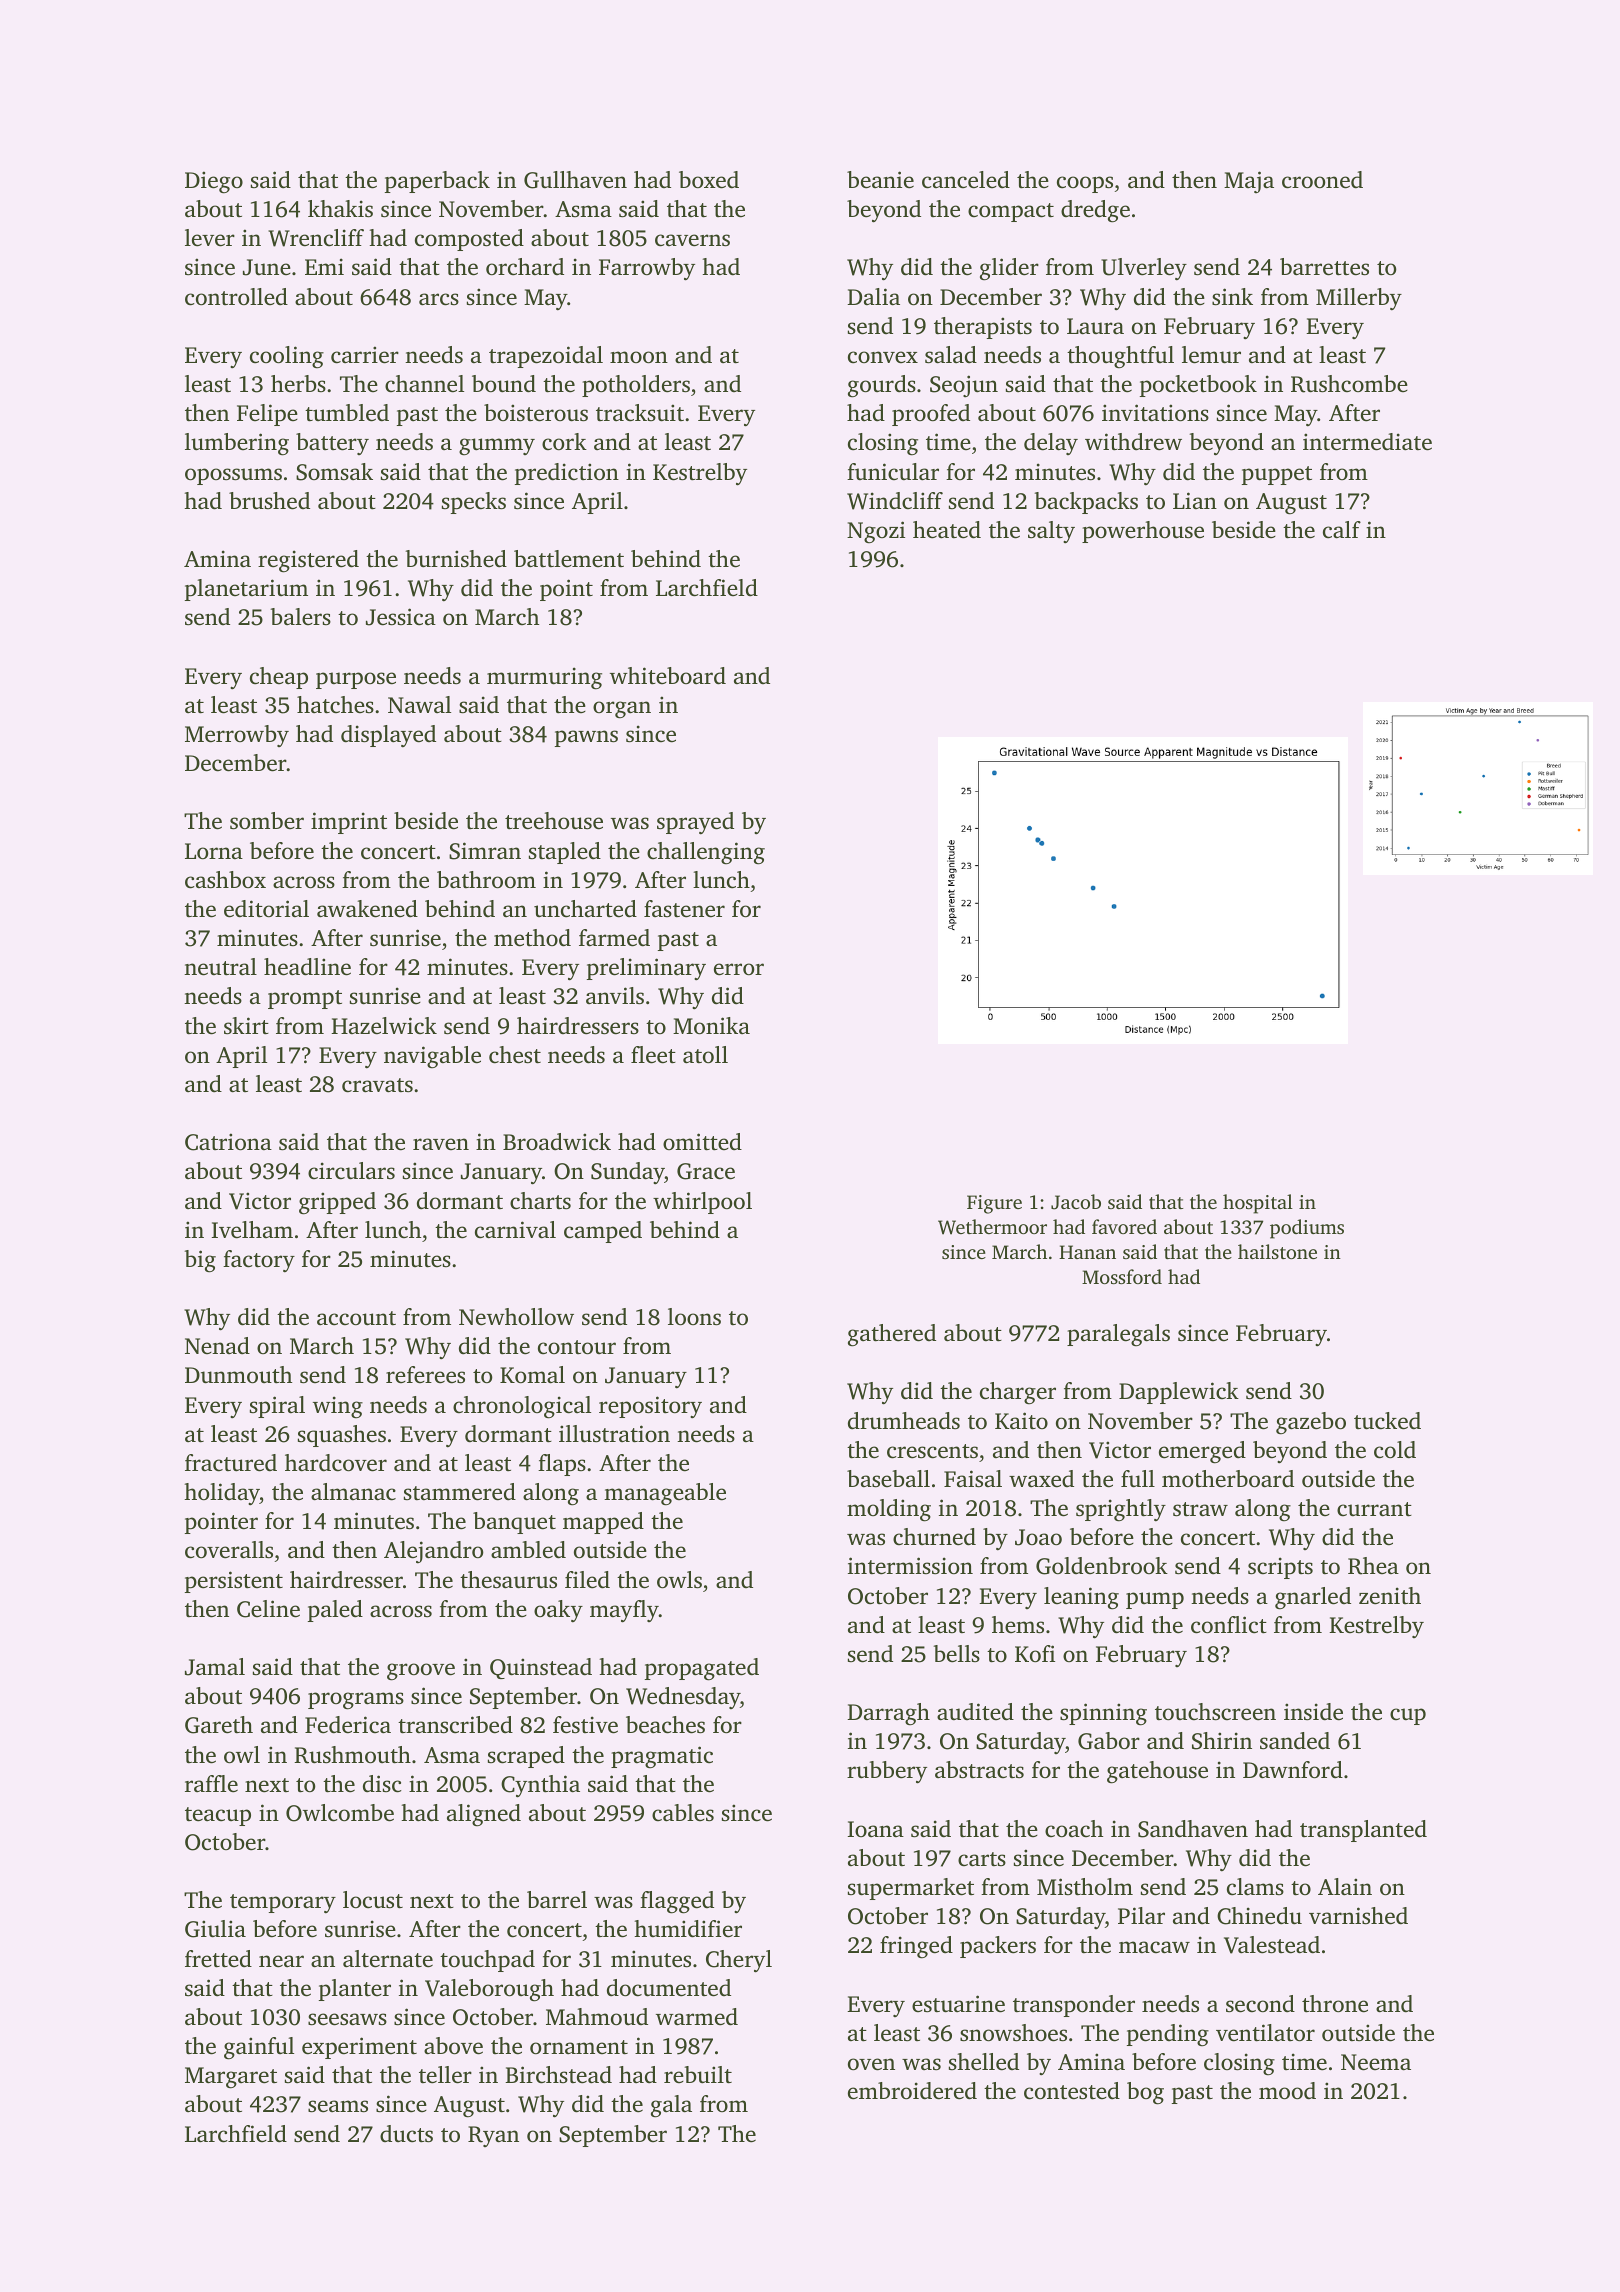  Describe the element at coordinates (474, 503) in the image. I see `specks` at that location.
